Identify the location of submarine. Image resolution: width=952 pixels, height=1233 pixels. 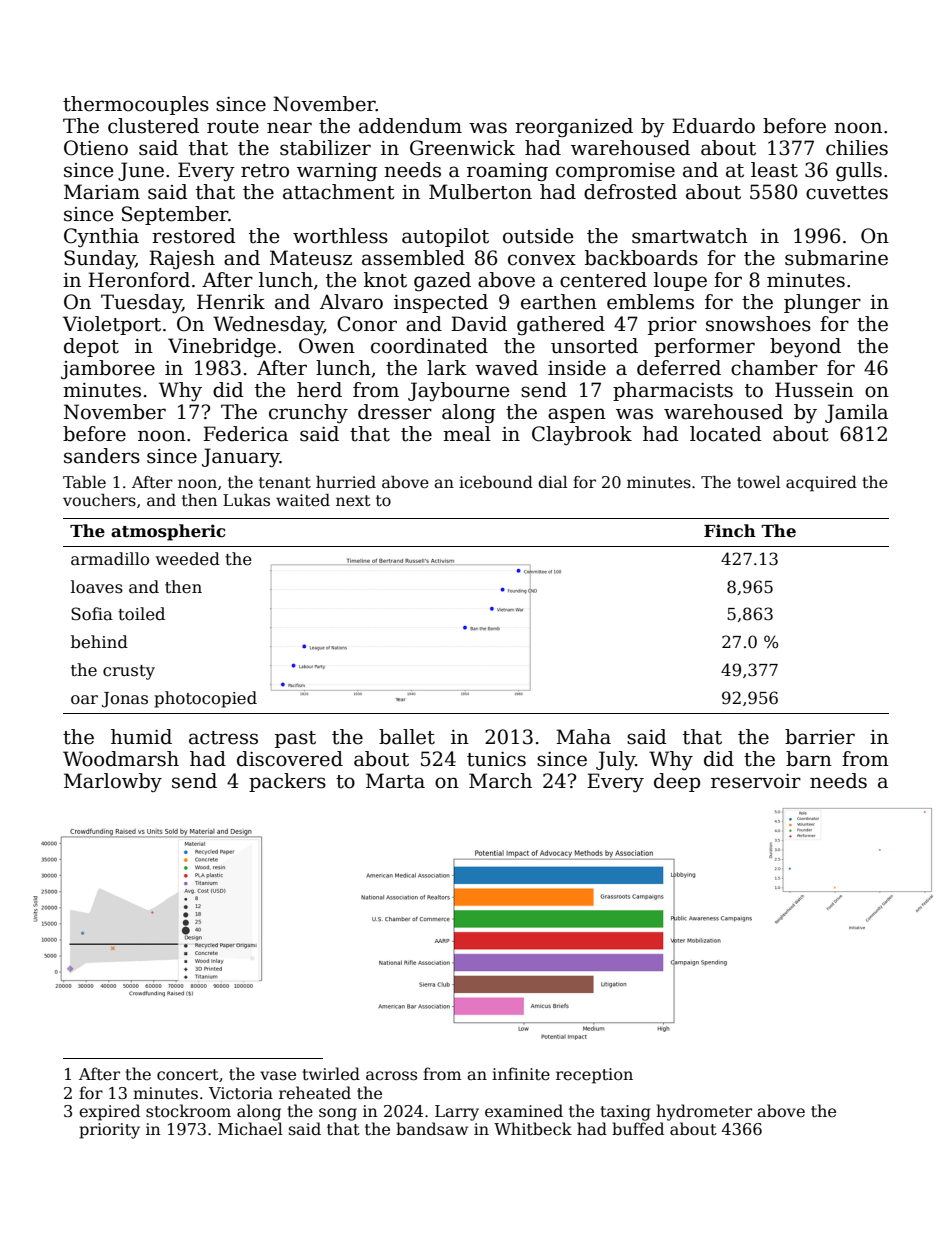
(836, 258).
